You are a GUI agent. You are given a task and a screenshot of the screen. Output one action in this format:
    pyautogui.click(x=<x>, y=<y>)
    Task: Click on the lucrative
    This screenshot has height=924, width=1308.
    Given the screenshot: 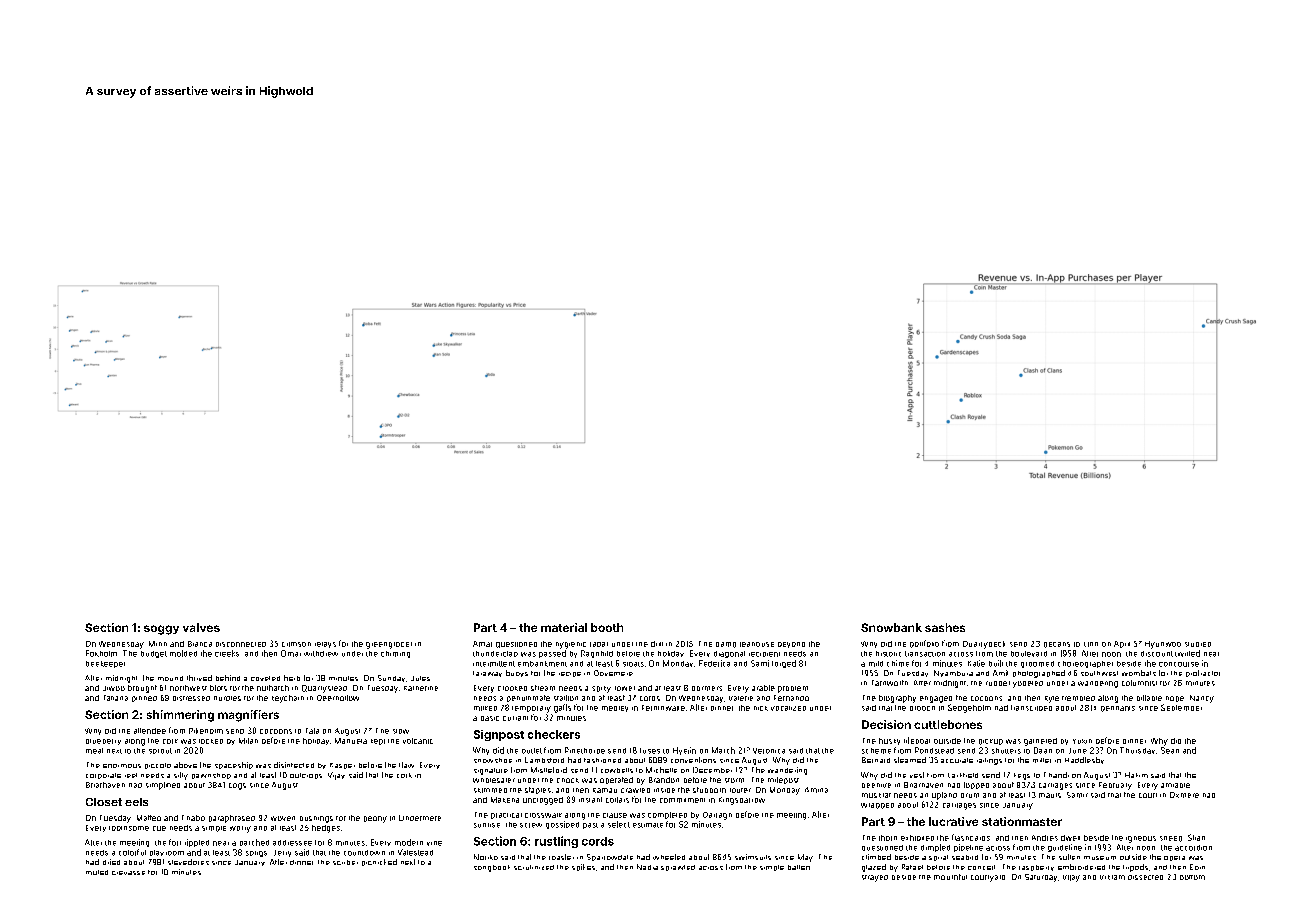 What is the action you would take?
    pyautogui.click(x=953, y=821)
